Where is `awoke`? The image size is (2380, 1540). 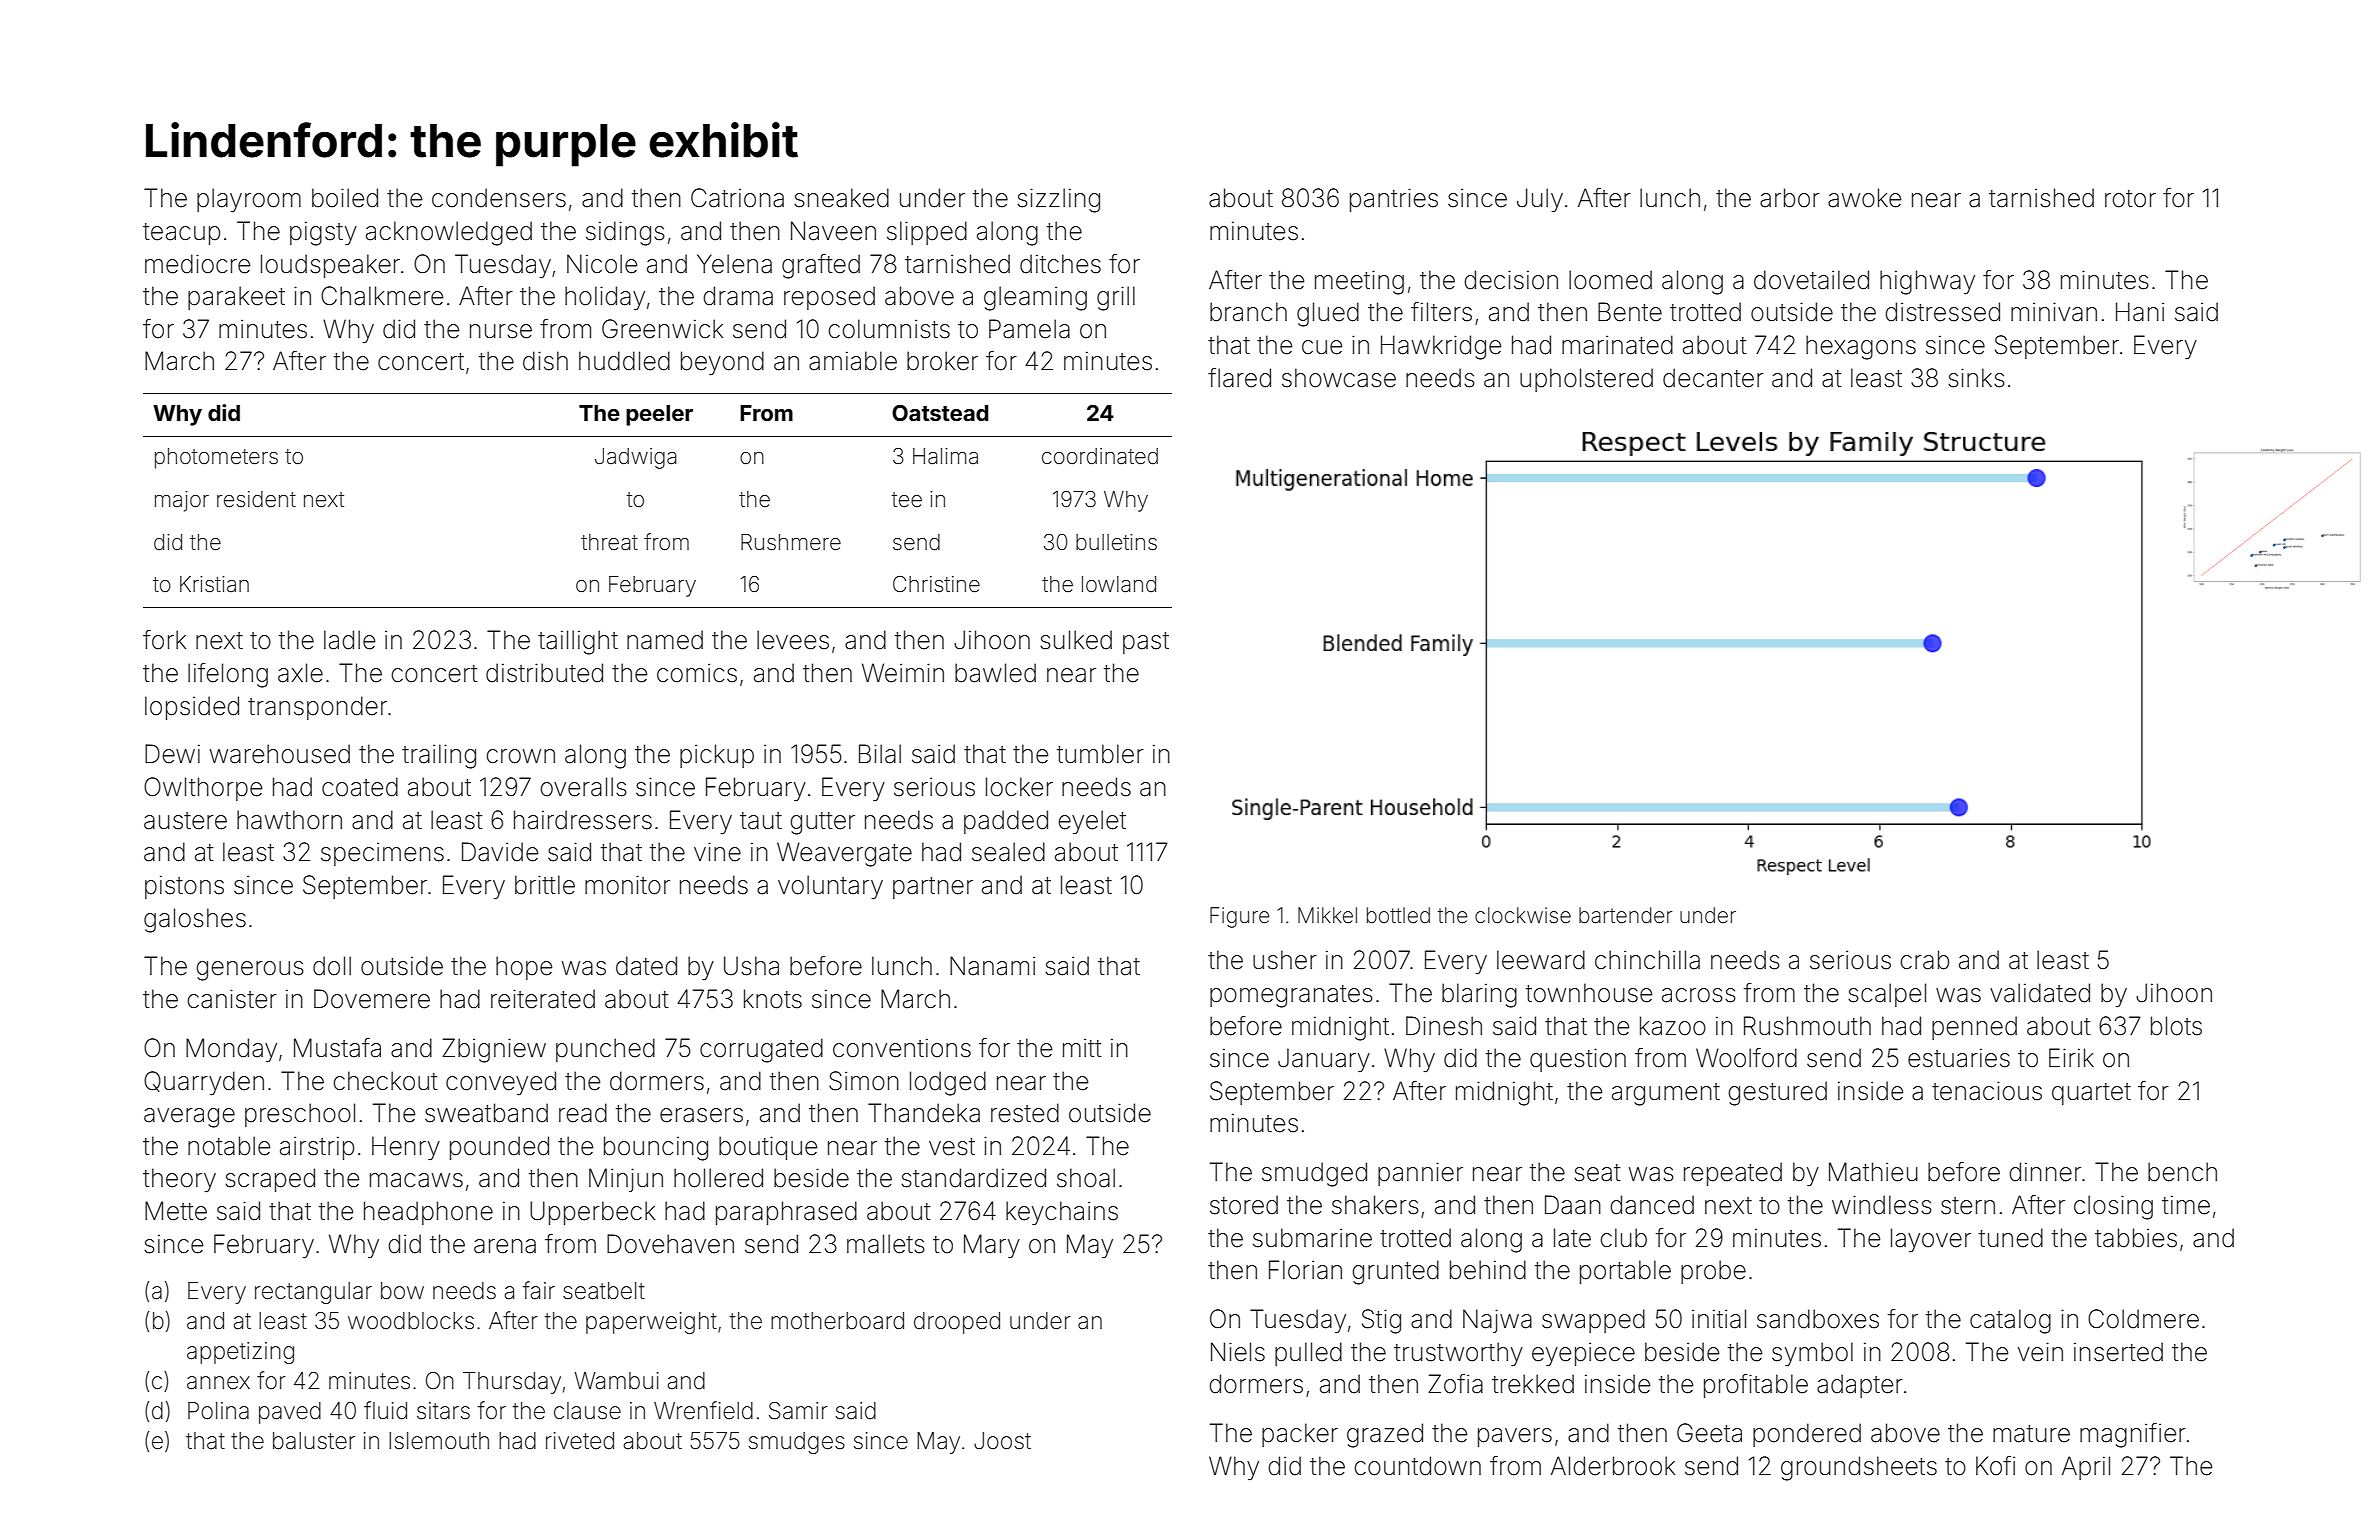
awoke is located at coordinates (1864, 198).
